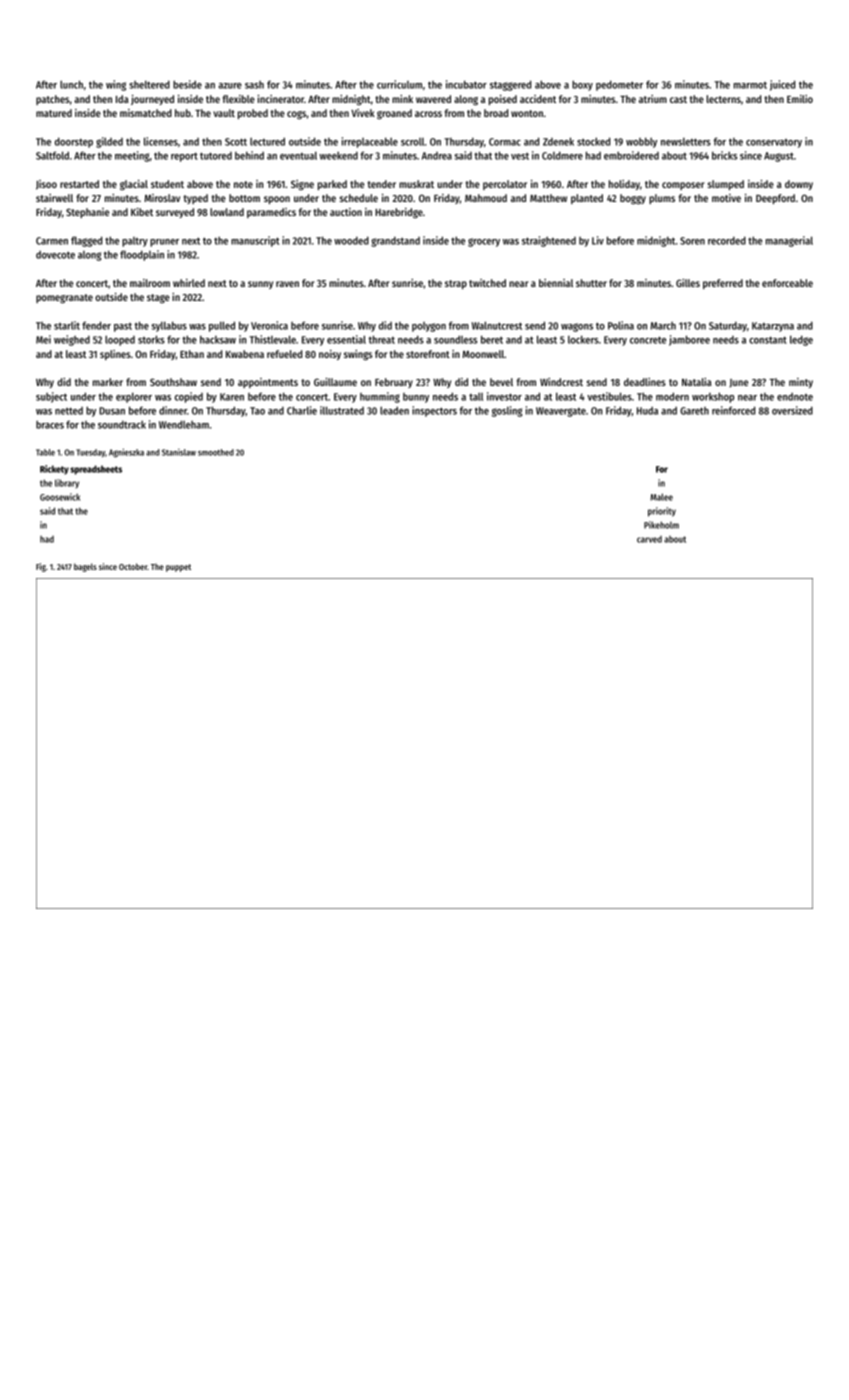 The width and height of the document is (849, 1400). I want to click on marmot, so click(750, 85).
